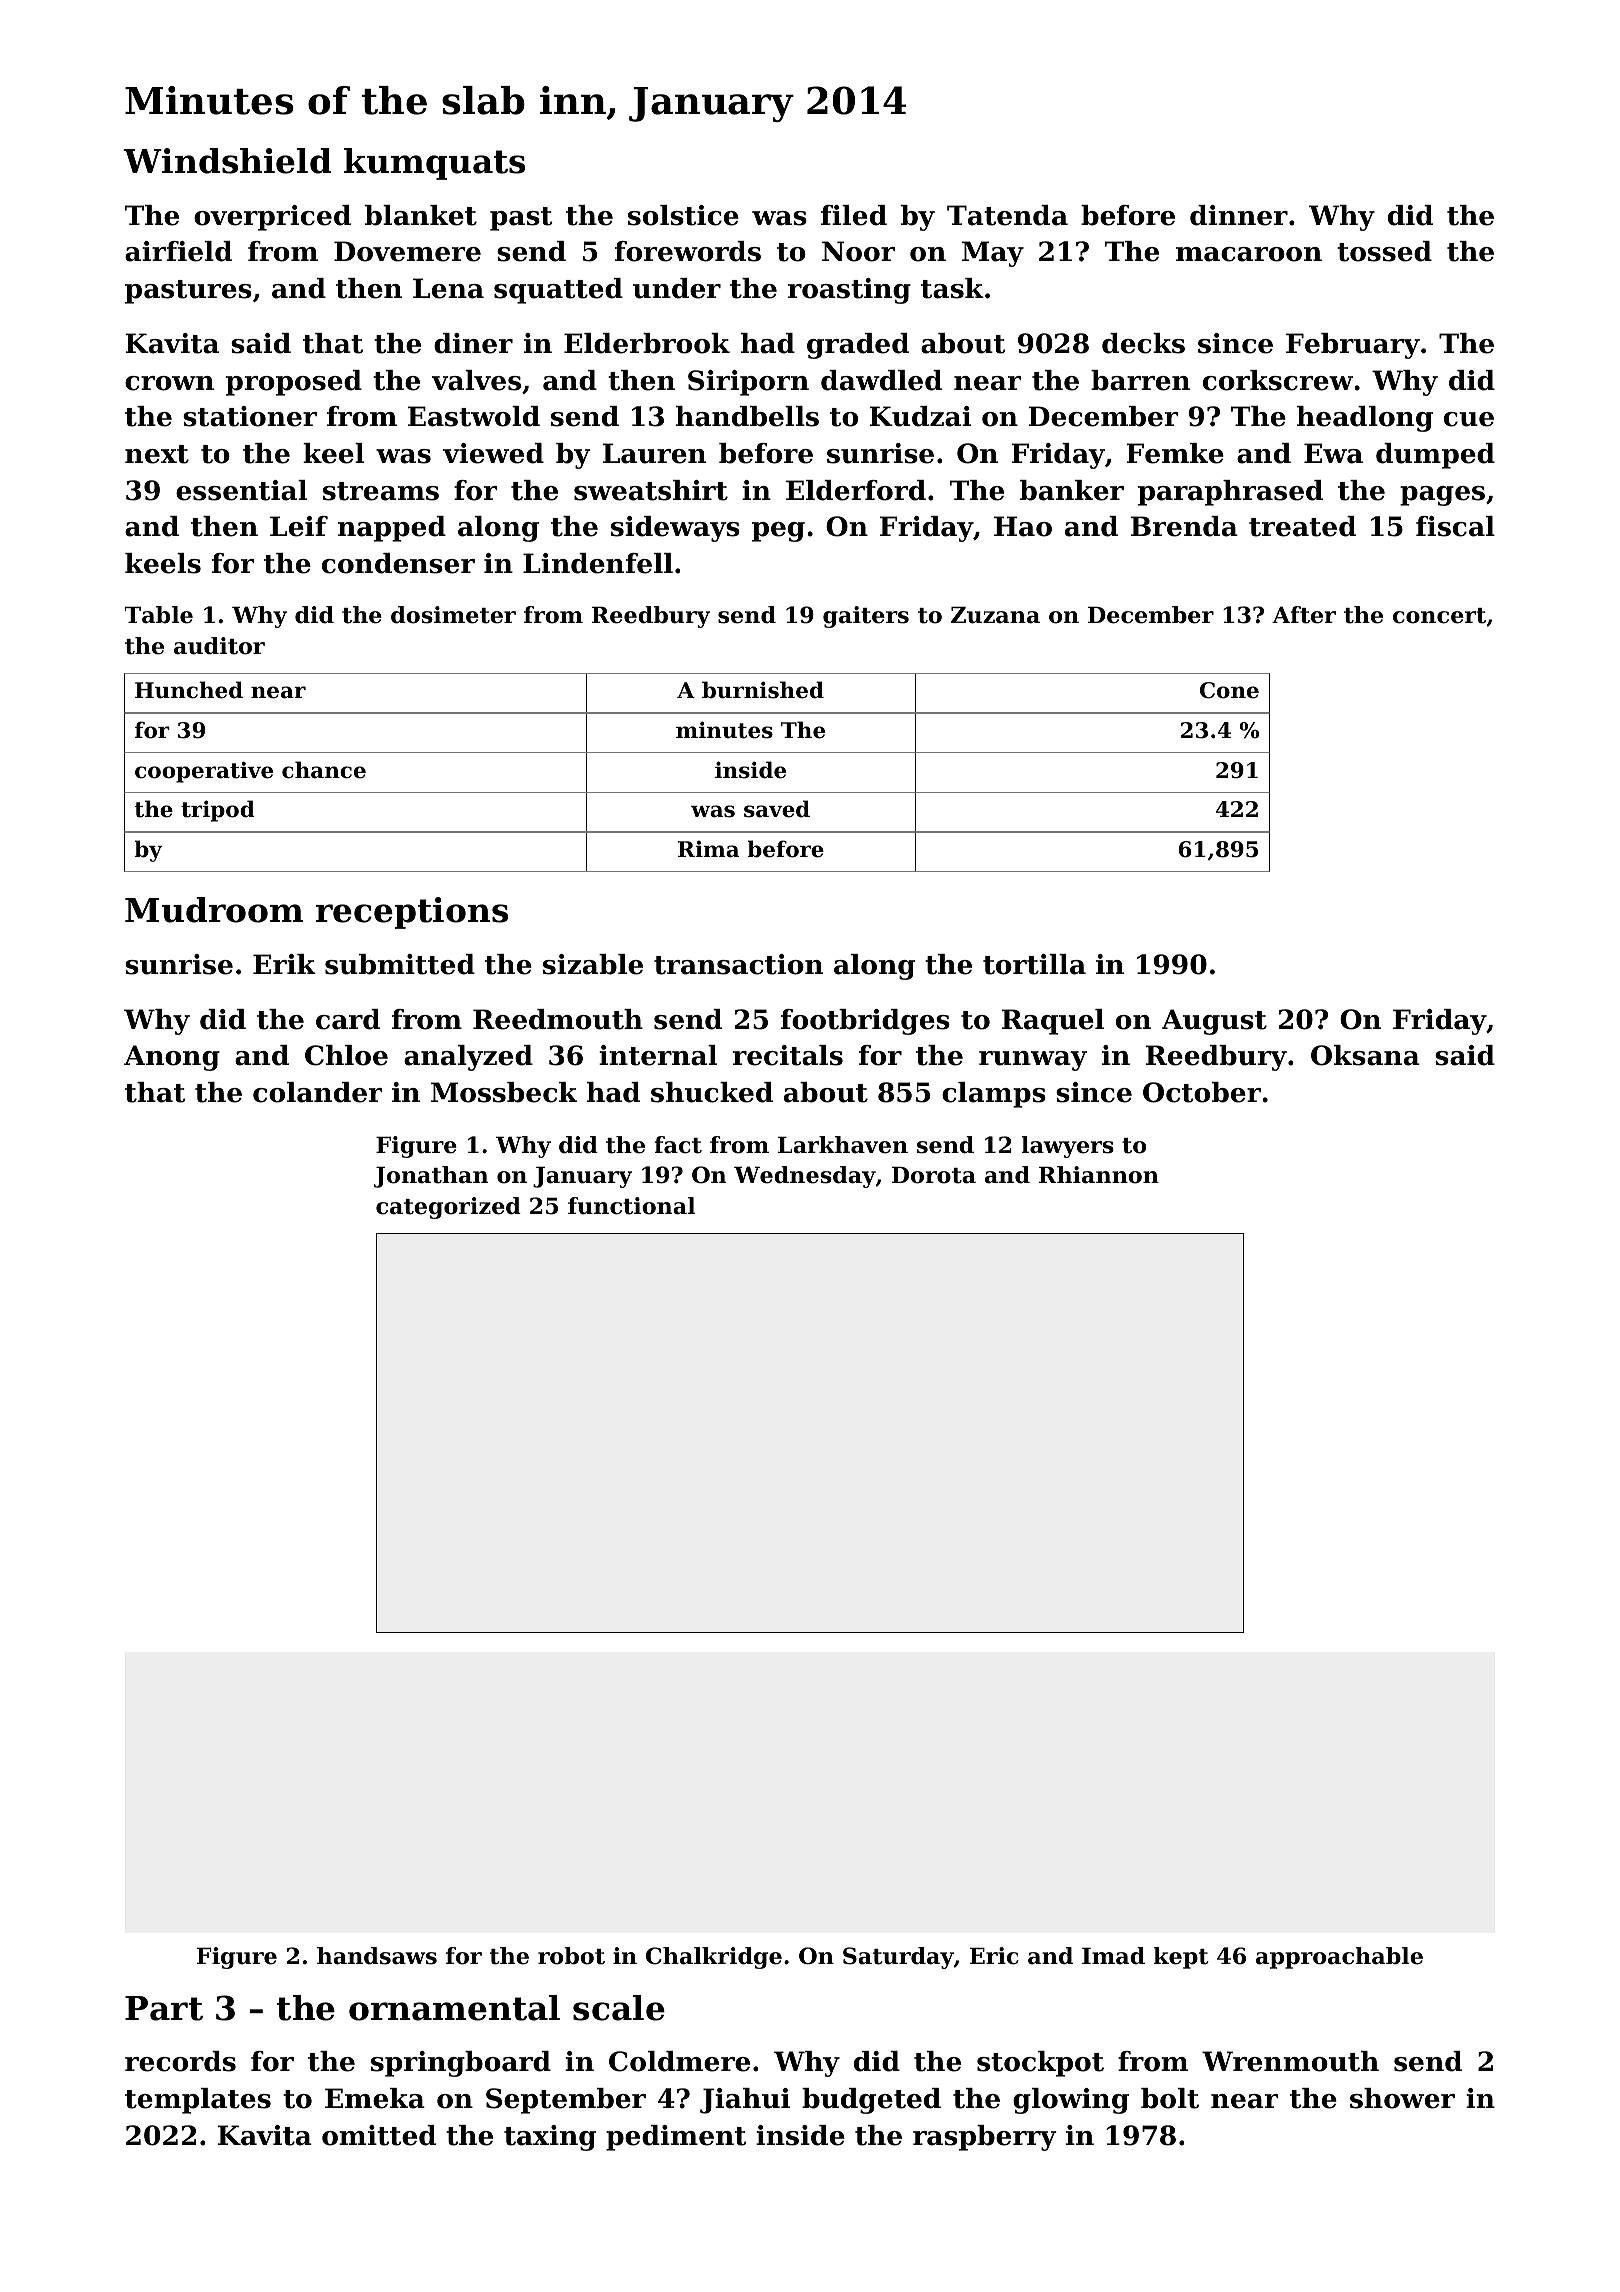 This screenshot has width=1620, height=2292. Describe the element at coordinates (1175, 453) in the screenshot. I see `Femke` at that location.
